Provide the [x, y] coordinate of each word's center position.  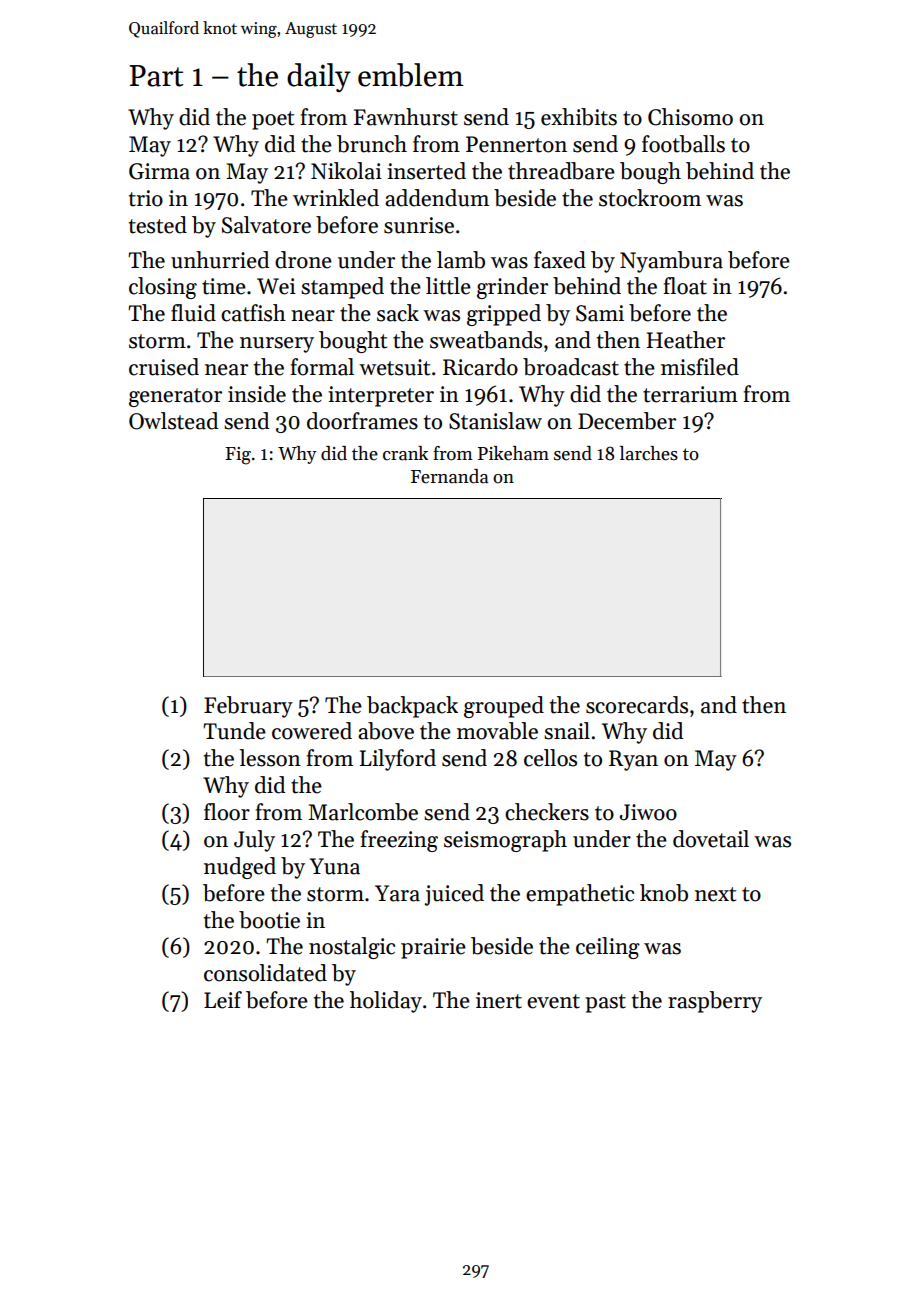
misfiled [700, 367]
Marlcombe [363, 812]
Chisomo [690, 117]
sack [398, 313]
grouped [504, 707]
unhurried [220, 260]
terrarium [690, 394]
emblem [410, 75]
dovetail [711, 839]
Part [157, 76]
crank [405, 453]
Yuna [335, 866]
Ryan [633, 760]
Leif [223, 1000]
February [248, 707]
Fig [238, 456]
